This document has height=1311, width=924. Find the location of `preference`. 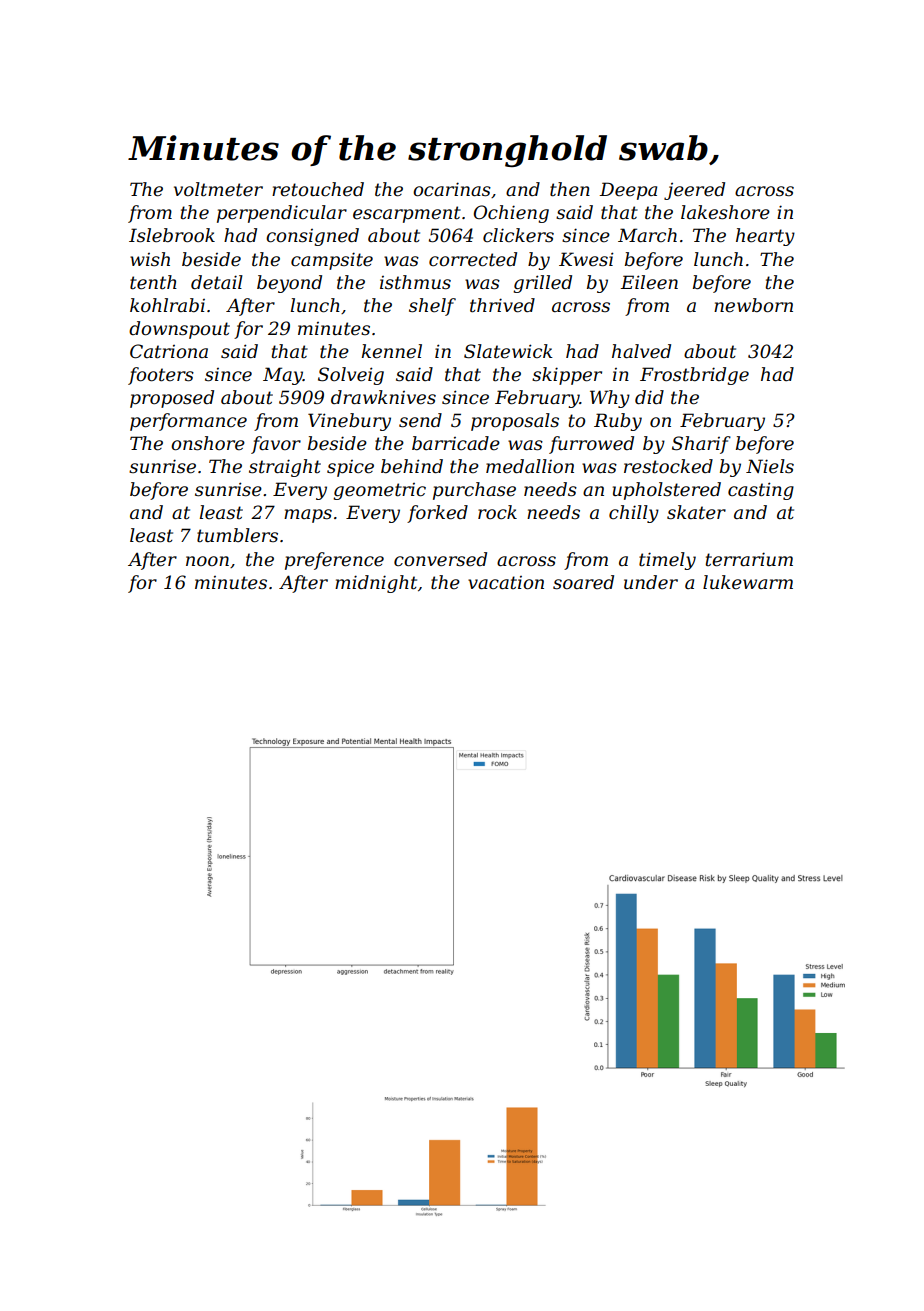

preference is located at coordinates (334, 561).
